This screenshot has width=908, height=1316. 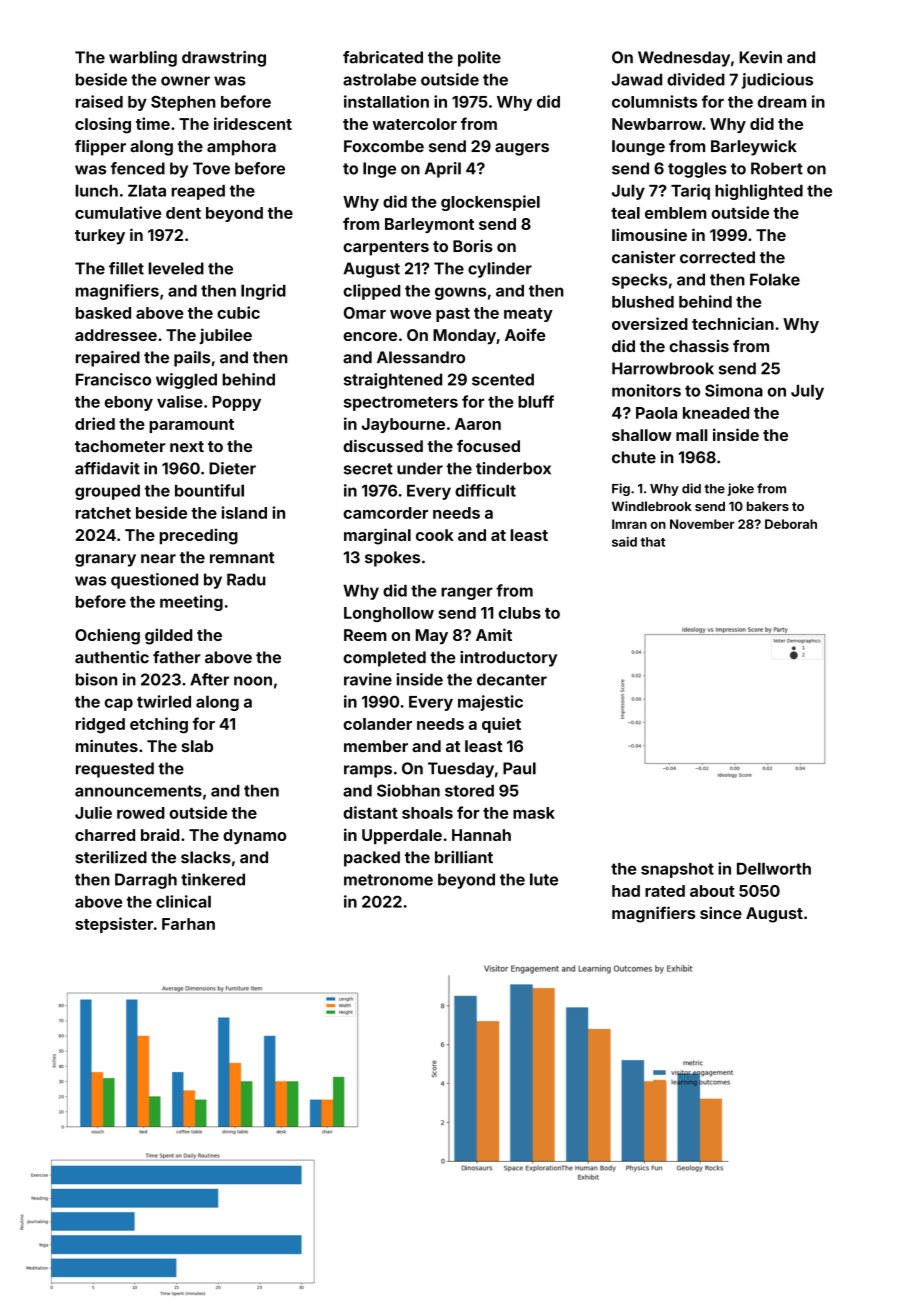 I want to click on Dellworth, so click(x=774, y=868).
